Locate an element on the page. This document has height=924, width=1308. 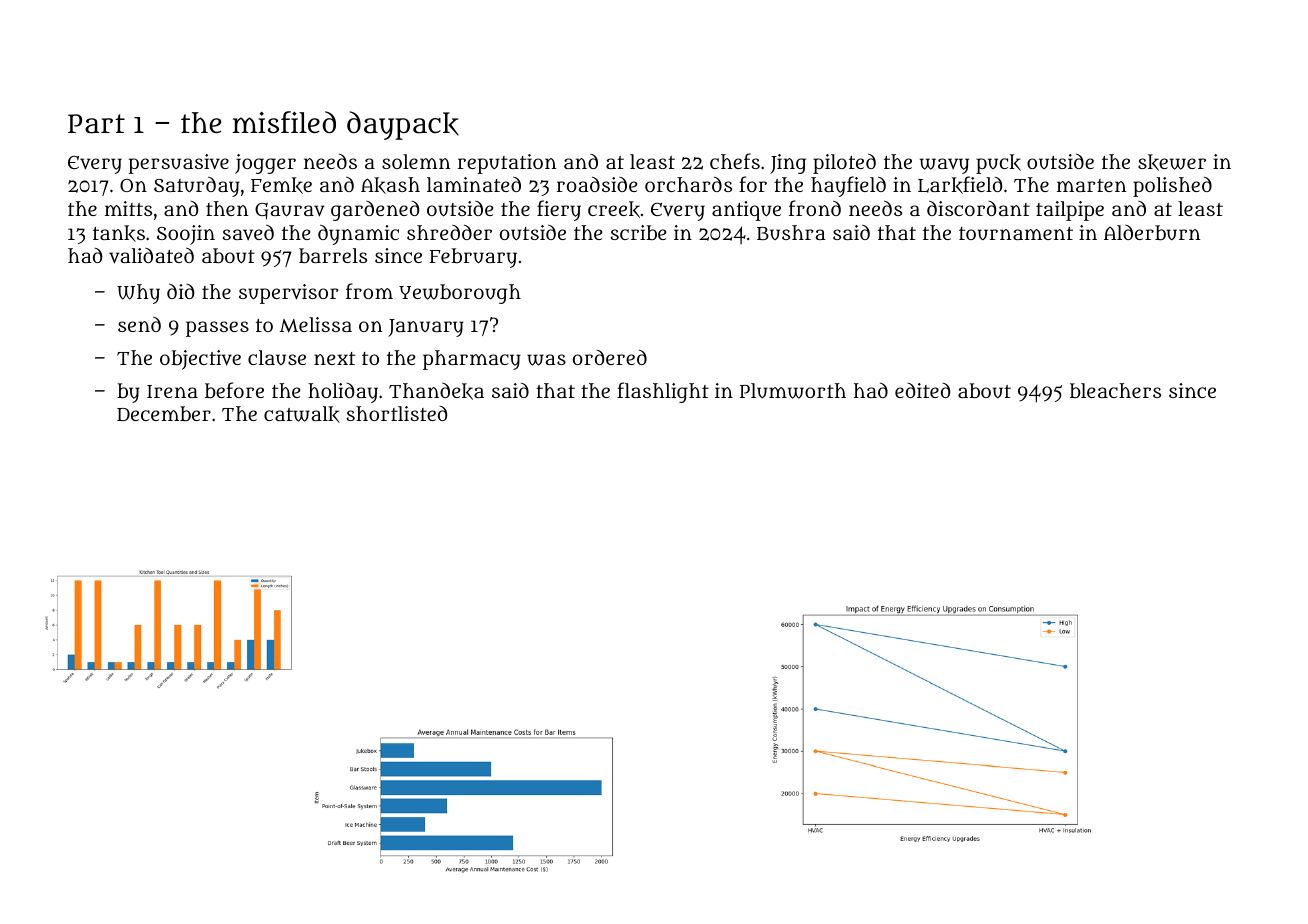
skewer is located at coordinates (1172, 162).
